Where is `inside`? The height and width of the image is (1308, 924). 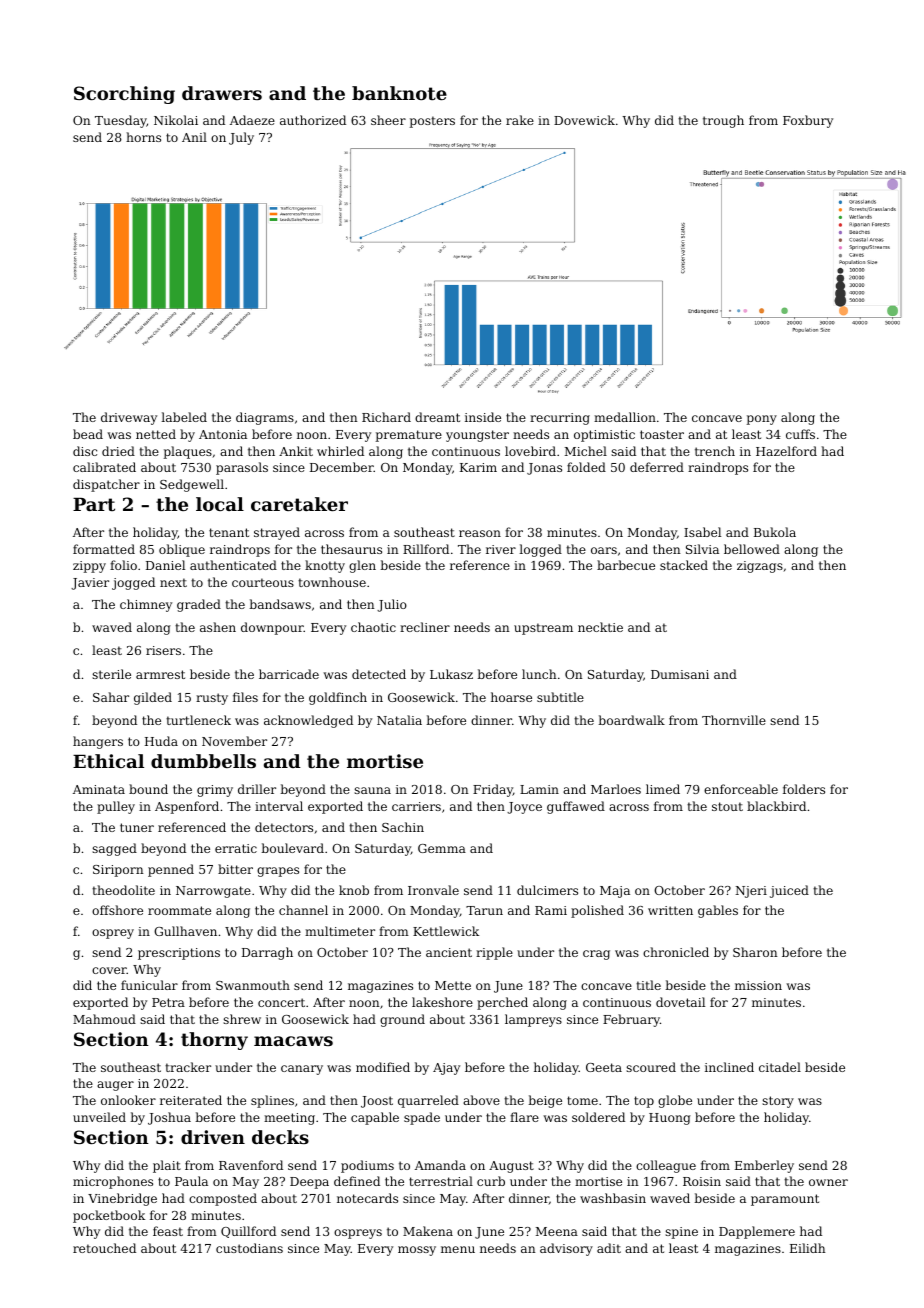 inside is located at coordinates (483, 417).
